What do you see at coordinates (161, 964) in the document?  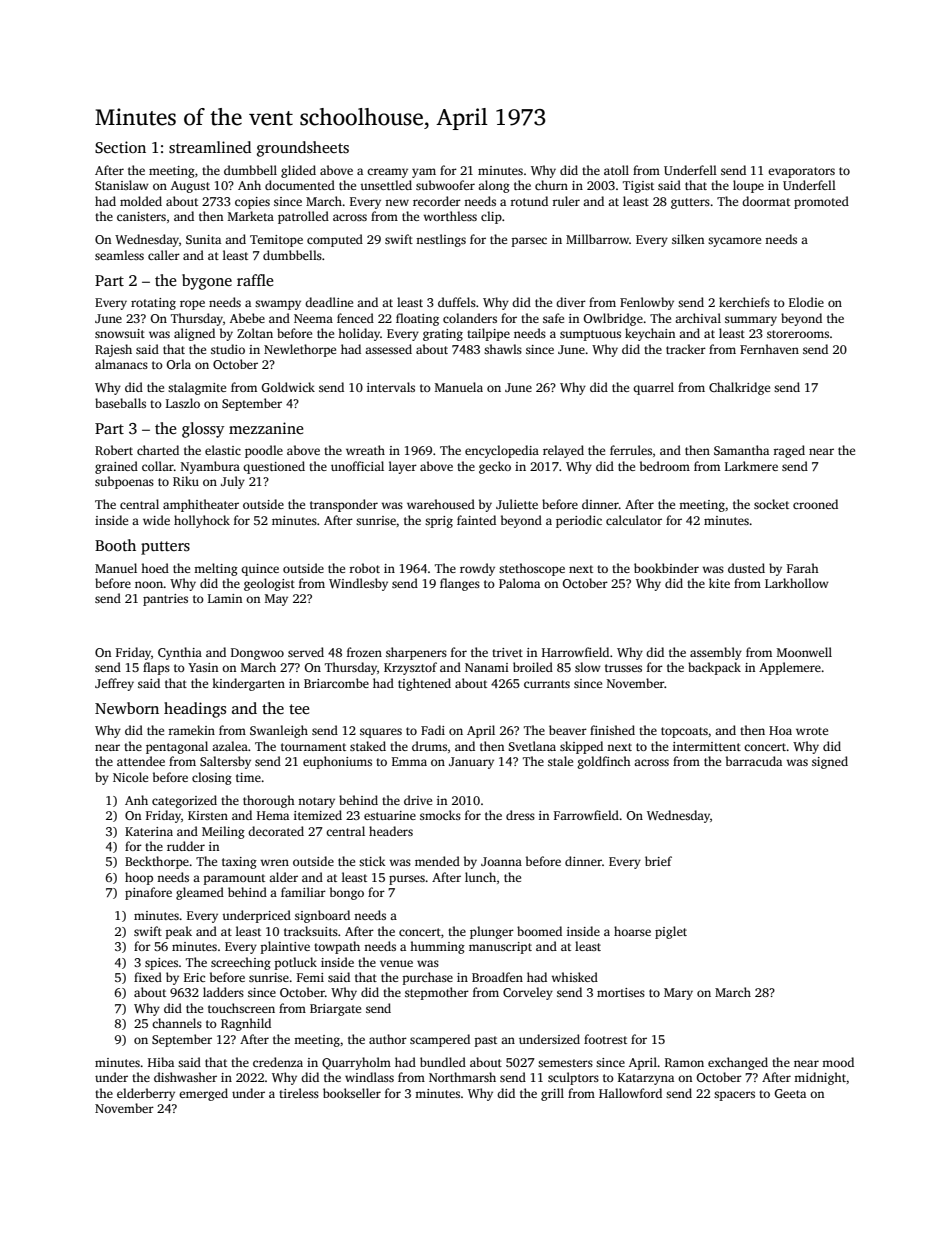 I see `spices` at bounding box center [161, 964].
